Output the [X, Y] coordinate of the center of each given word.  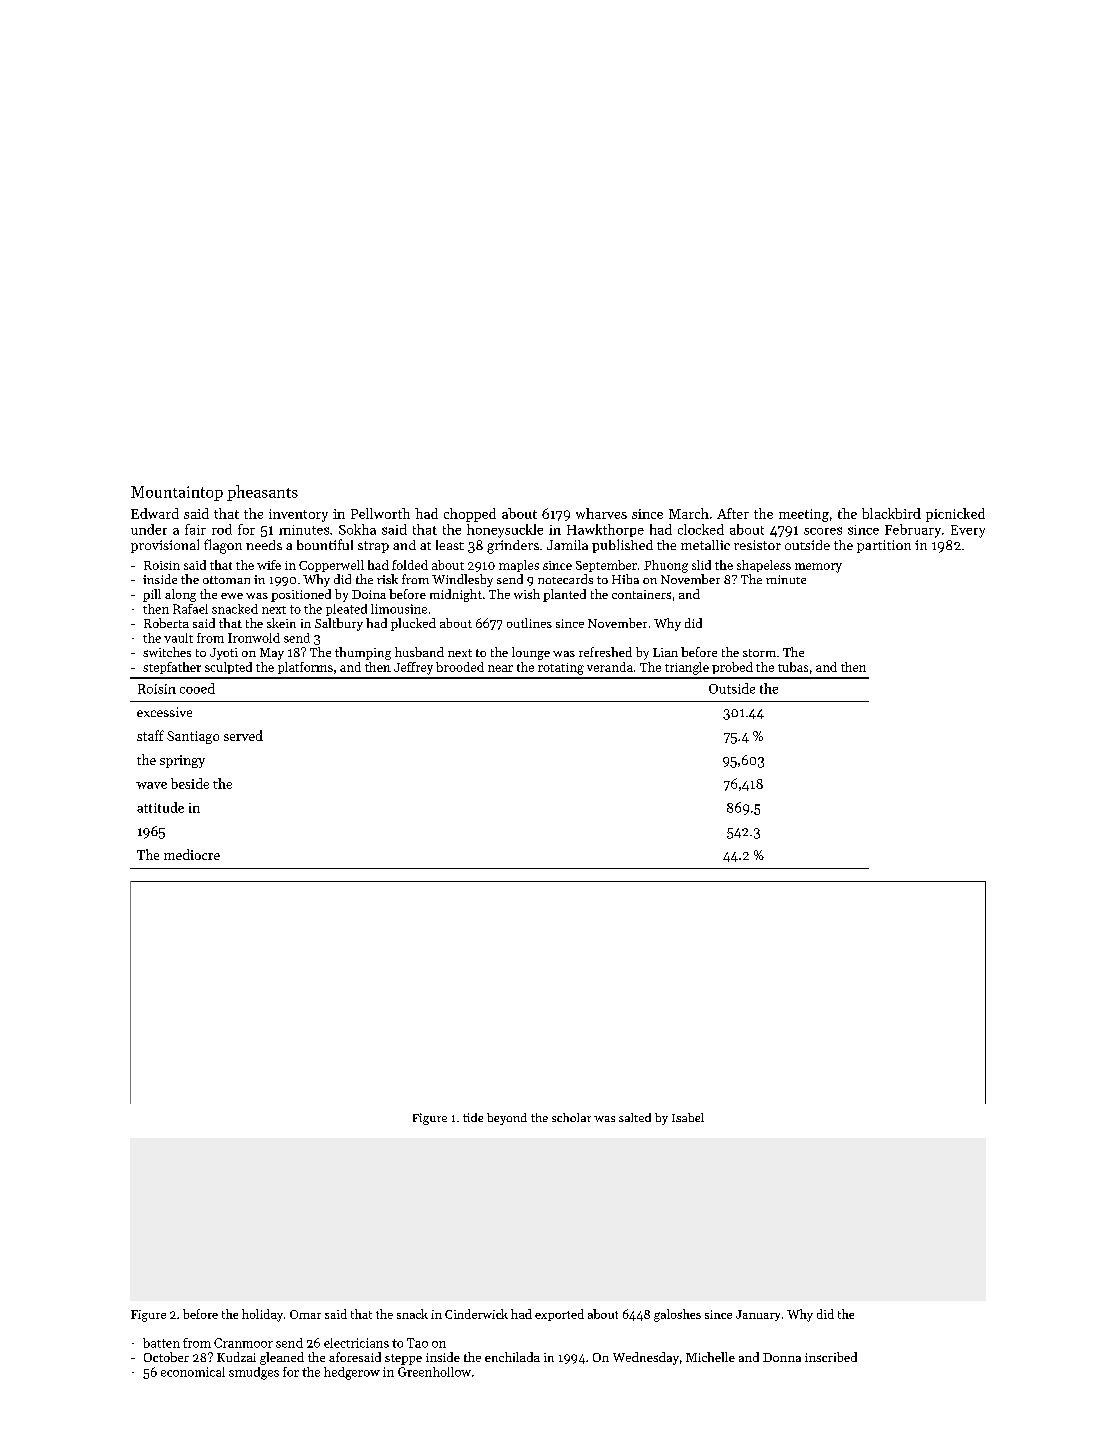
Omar [305, 1314]
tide [473, 1117]
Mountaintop [177, 493]
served [243, 735]
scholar [571, 1117]
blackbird [891, 513]
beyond [507, 1119]
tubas [793, 667]
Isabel [688, 1117]
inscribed [831, 1357]
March [689, 513]
